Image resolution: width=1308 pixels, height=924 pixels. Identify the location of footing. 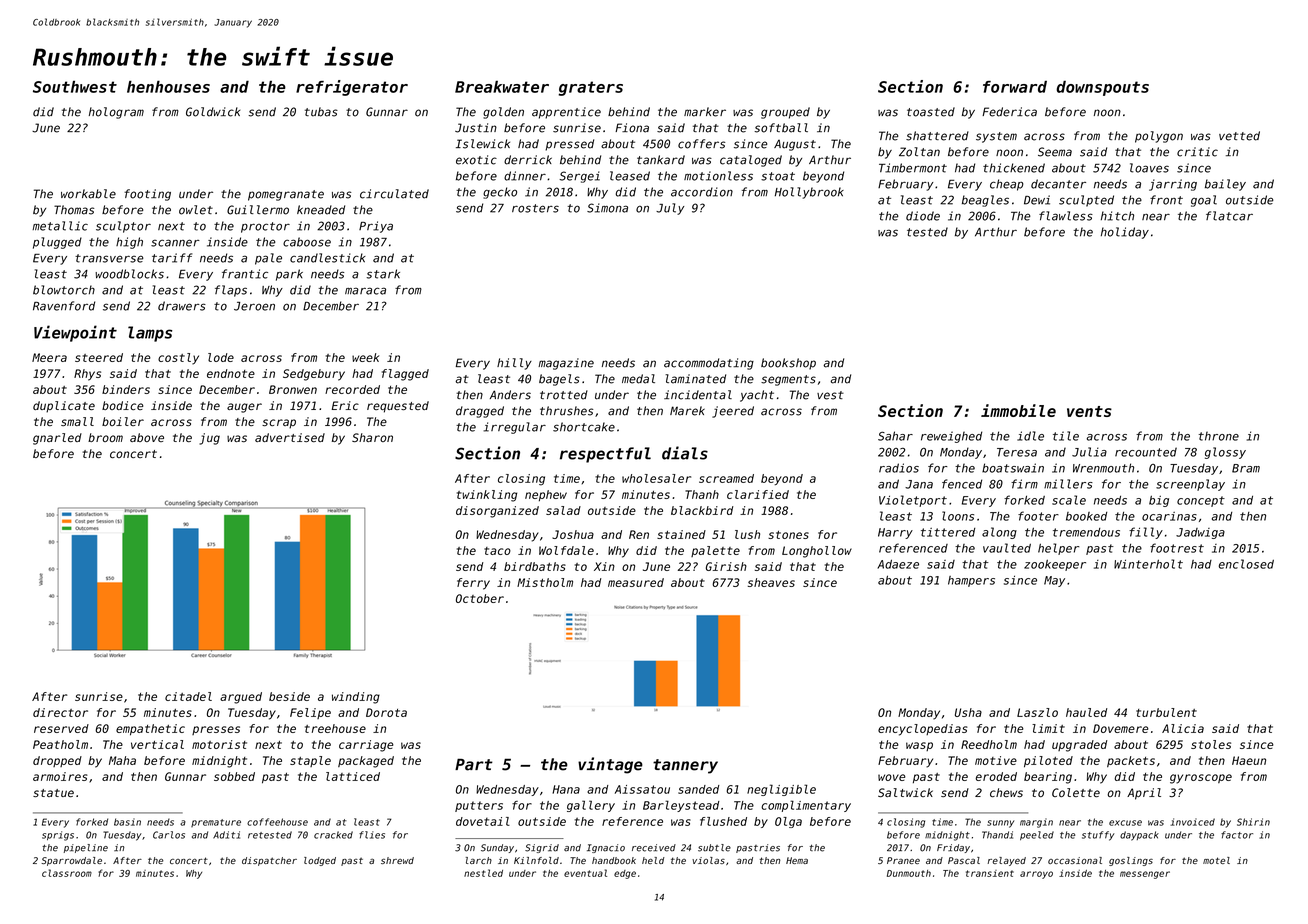
(147, 195).
